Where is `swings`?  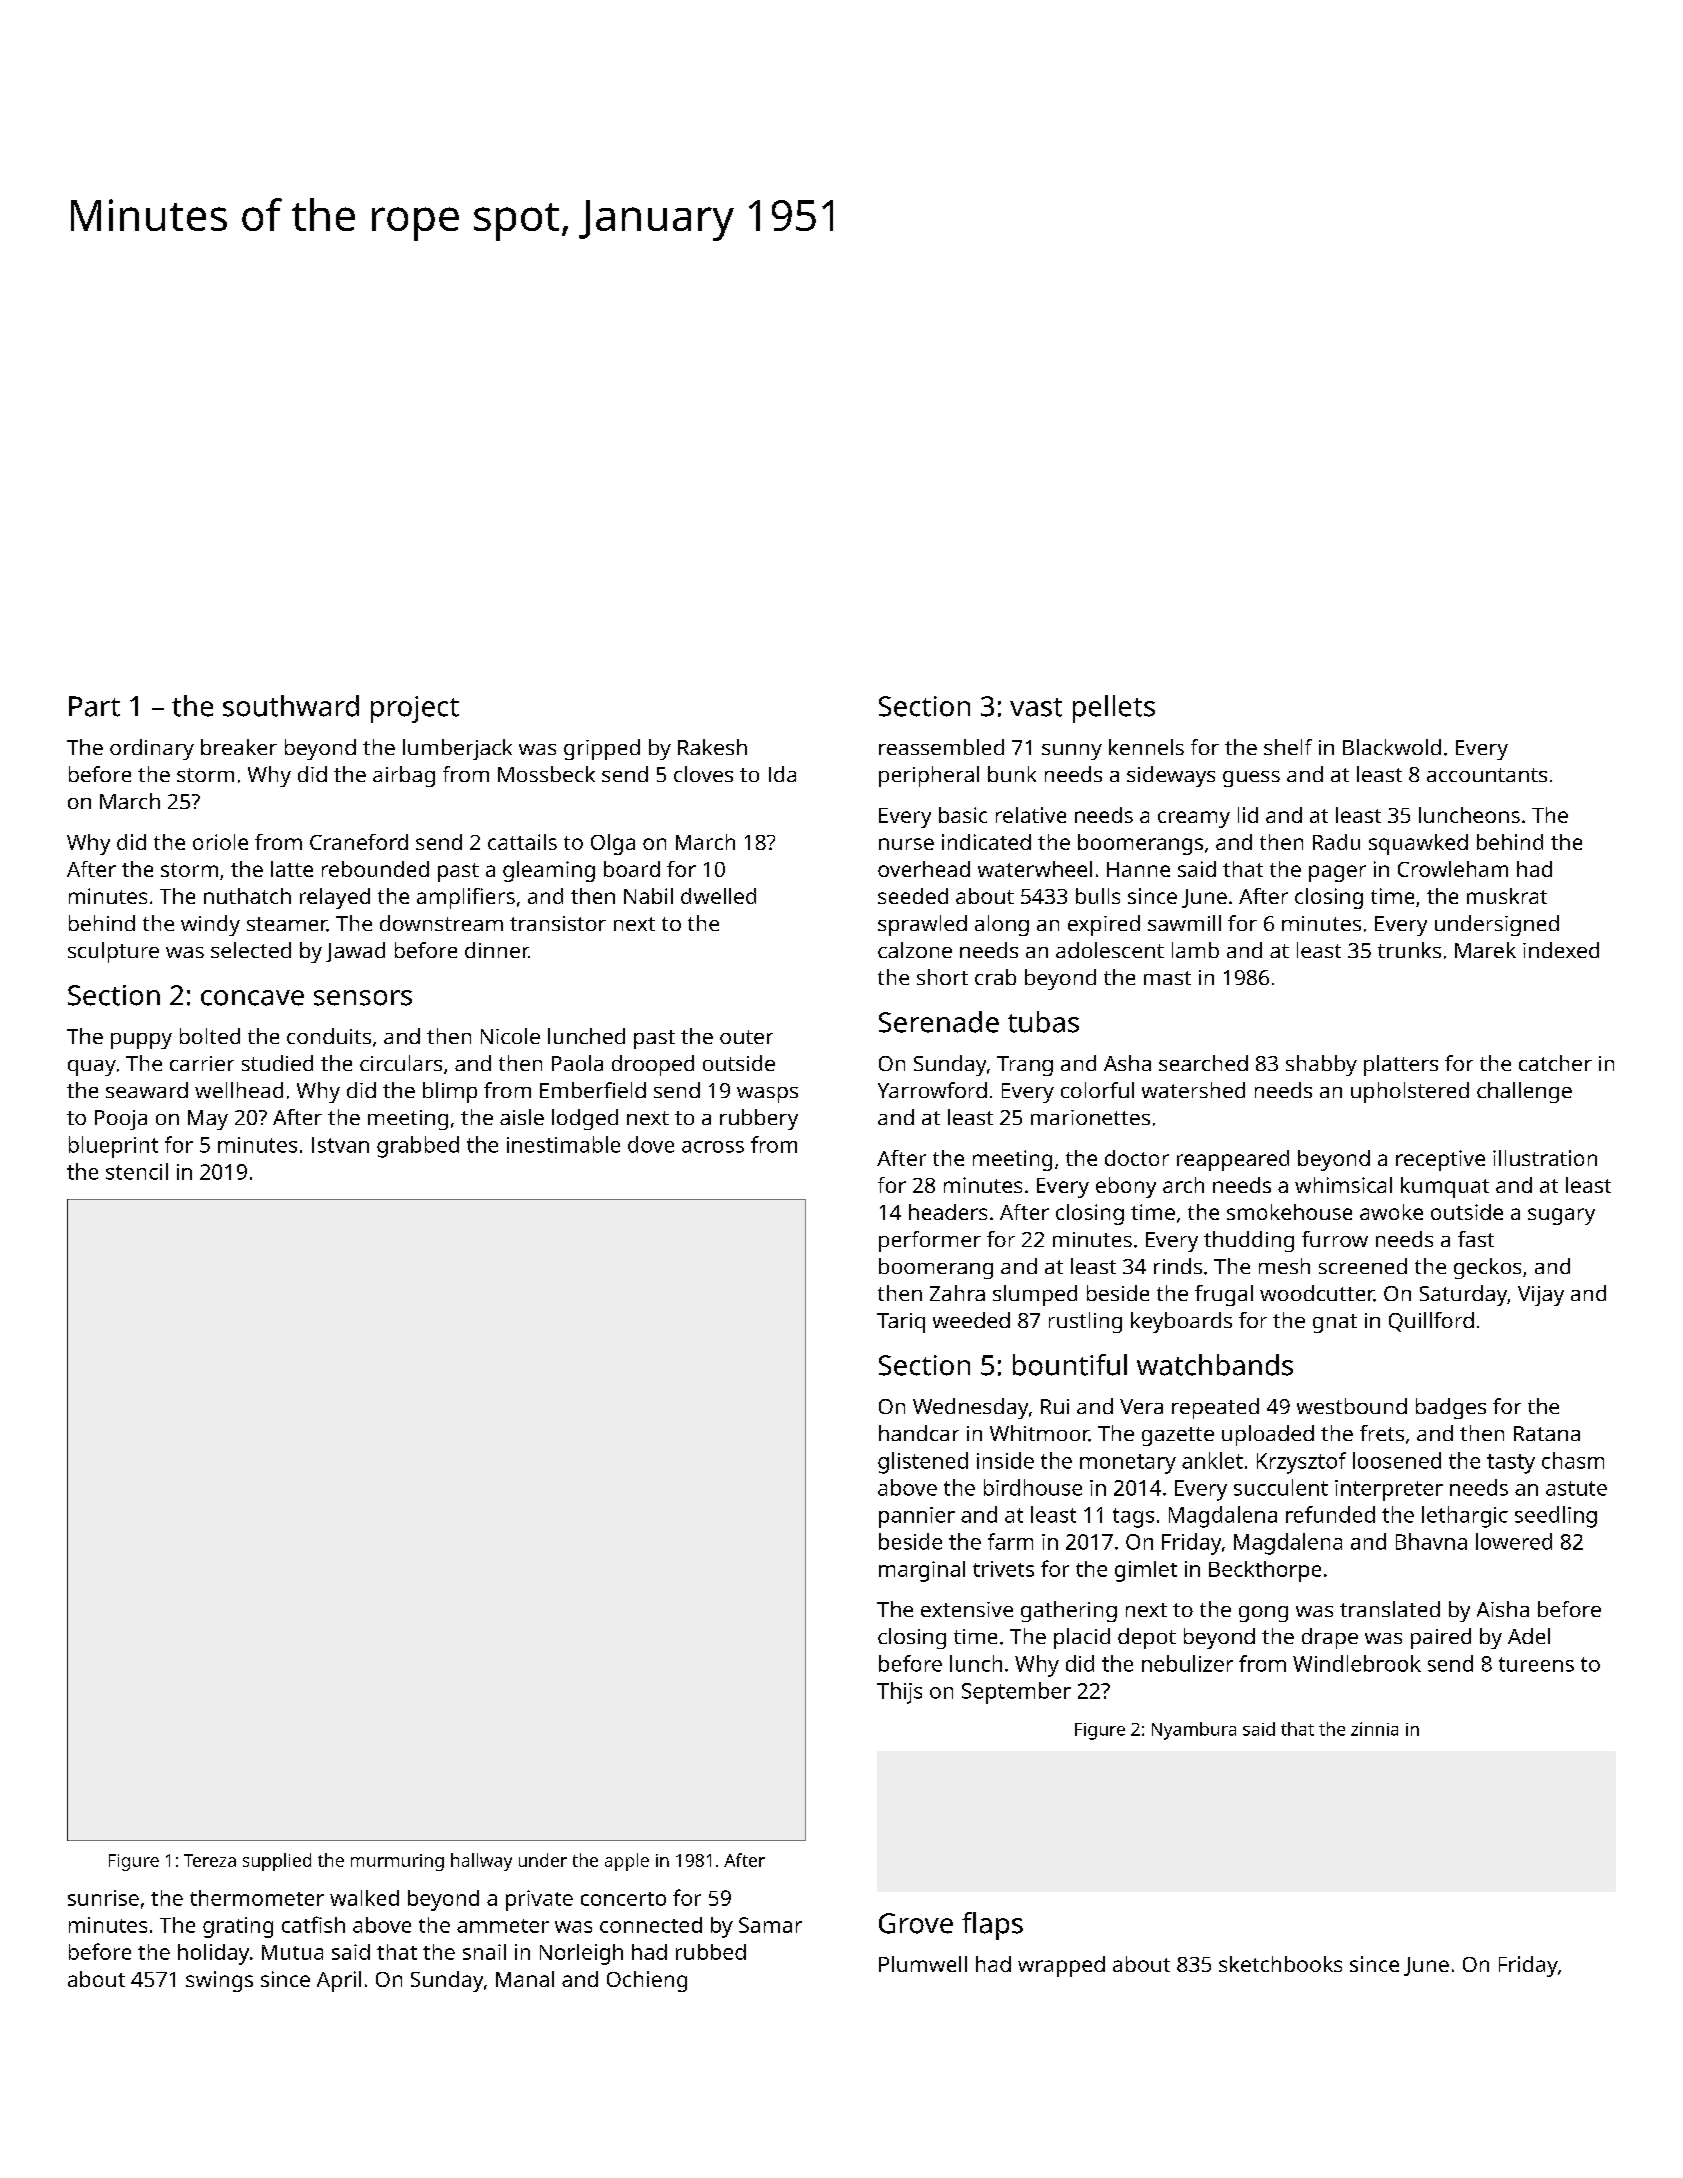 swings is located at coordinates (219, 1981).
